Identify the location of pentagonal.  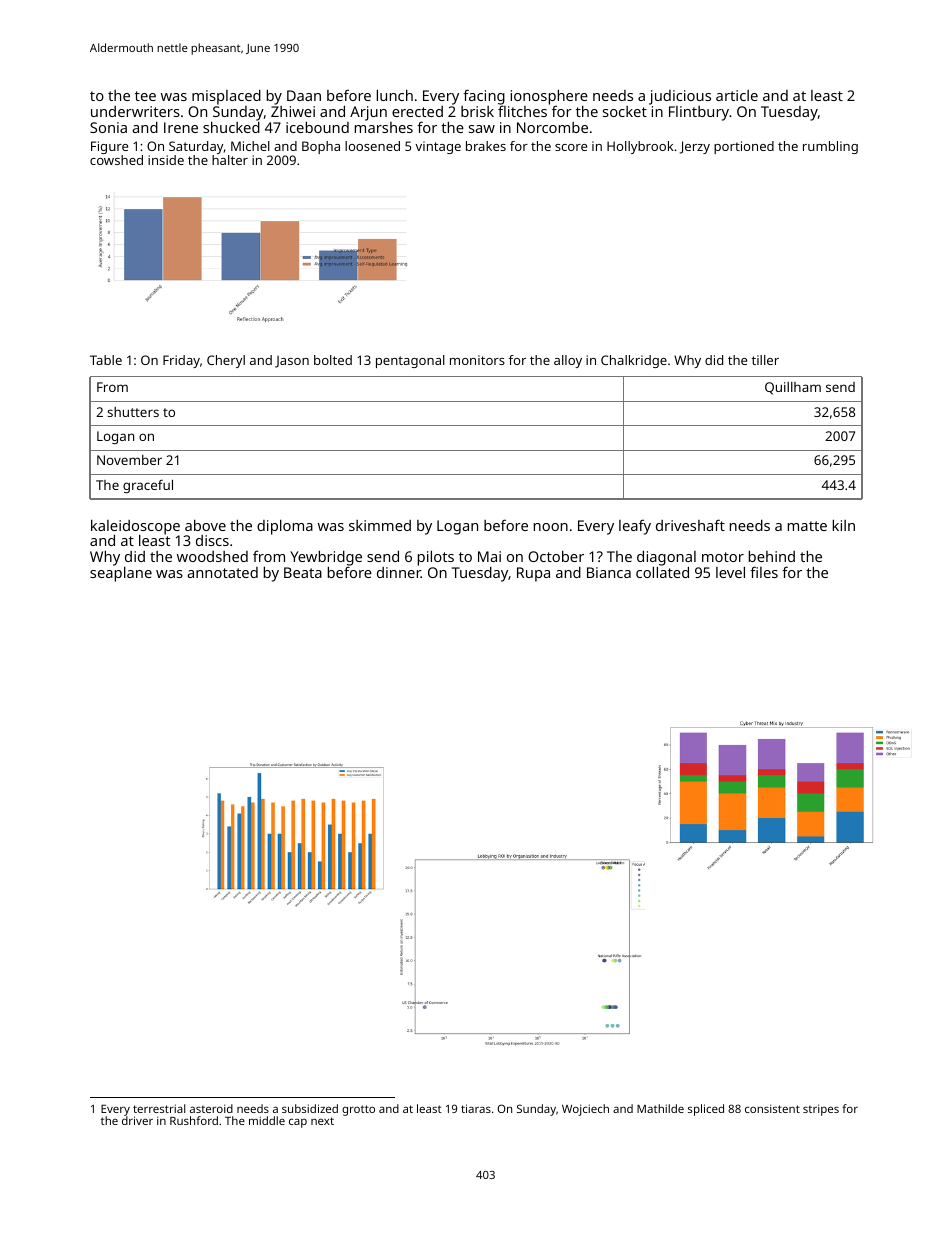
(410, 361).
